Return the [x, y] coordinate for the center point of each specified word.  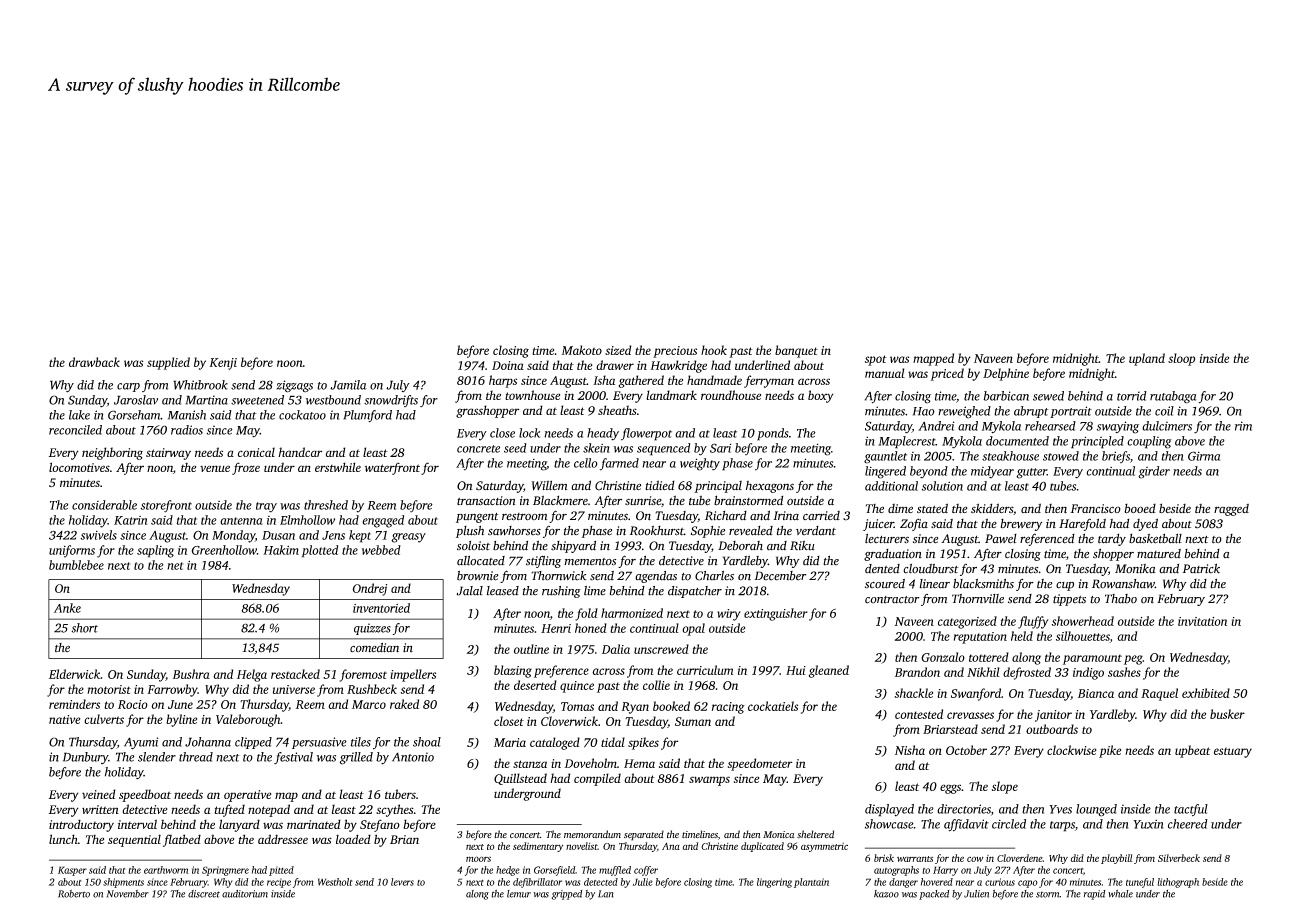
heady [603, 434]
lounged [1096, 810]
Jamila [348, 385]
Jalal [469, 591]
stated [932, 508]
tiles [361, 742]
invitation [1202, 621]
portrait [1071, 412]
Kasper [72, 871]
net [175, 566]
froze [246, 468]
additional [891, 486]
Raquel [1159, 694]
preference [561, 671]
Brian [404, 839]
